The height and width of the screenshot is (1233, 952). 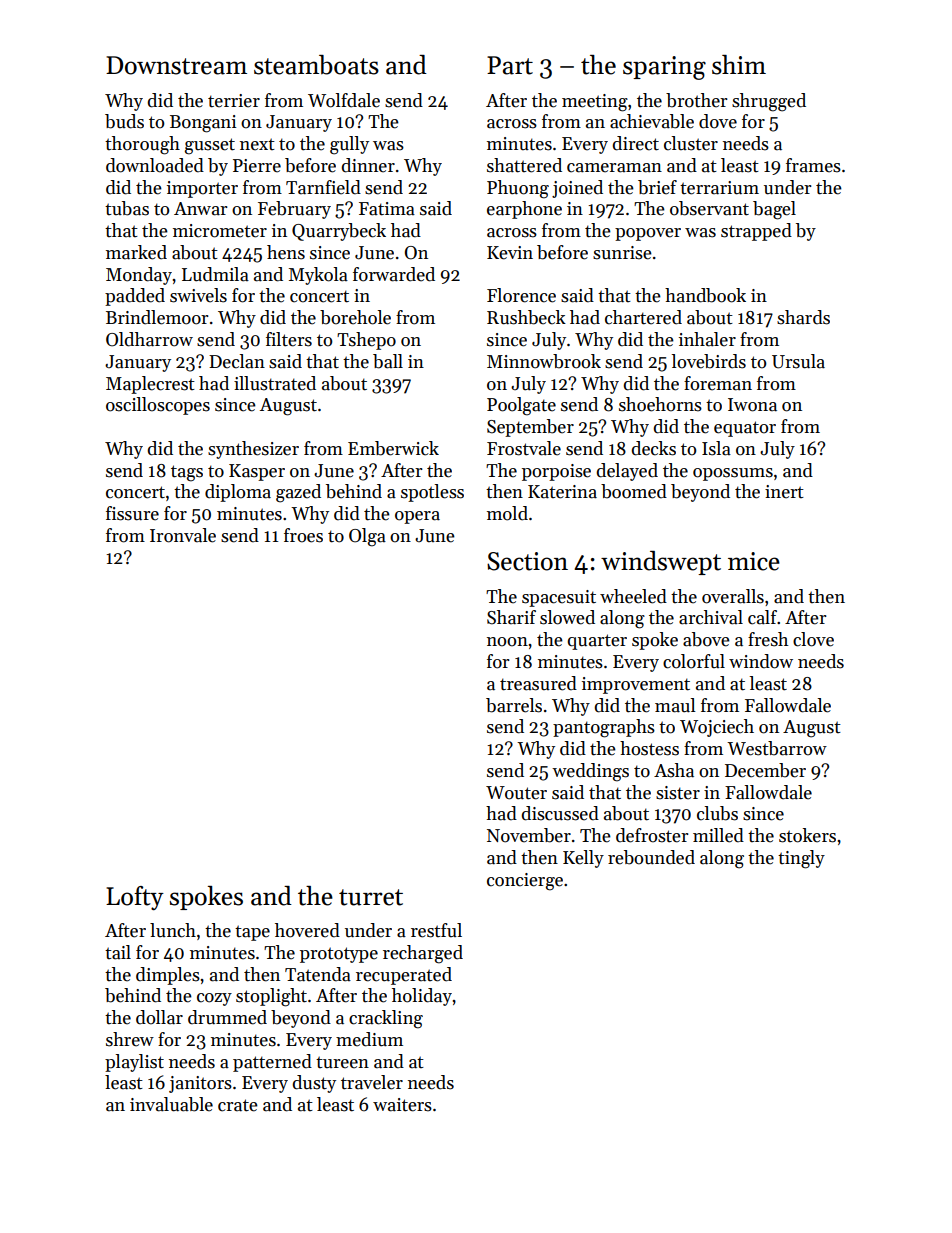 What do you see at coordinates (132, 513) in the screenshot?
I see `fissure` at bounding box center [132, 513].
